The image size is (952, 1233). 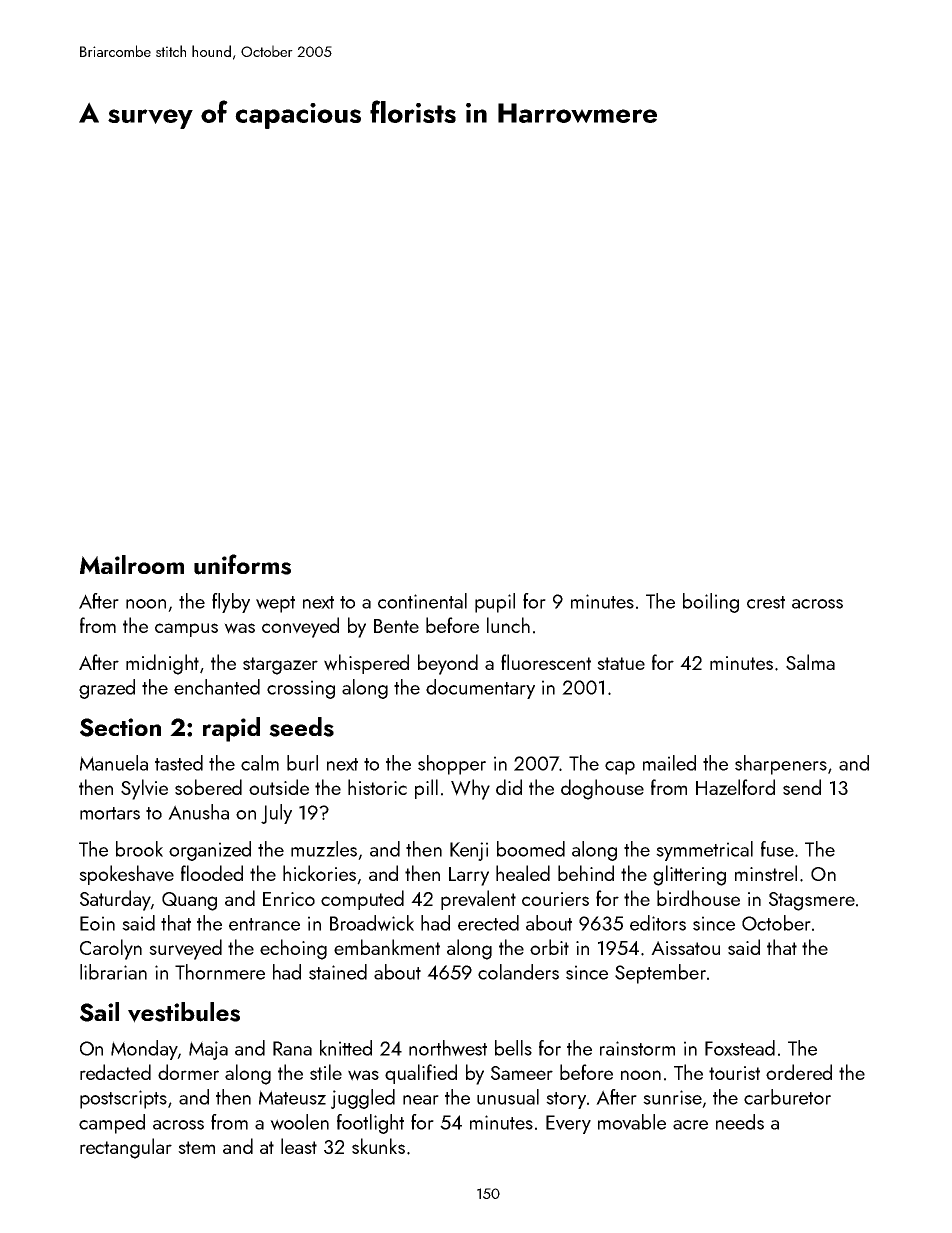 What do you see at coordinates (242, 564) in the document?
I see `uniforms` at bounding box center [242, 564].
